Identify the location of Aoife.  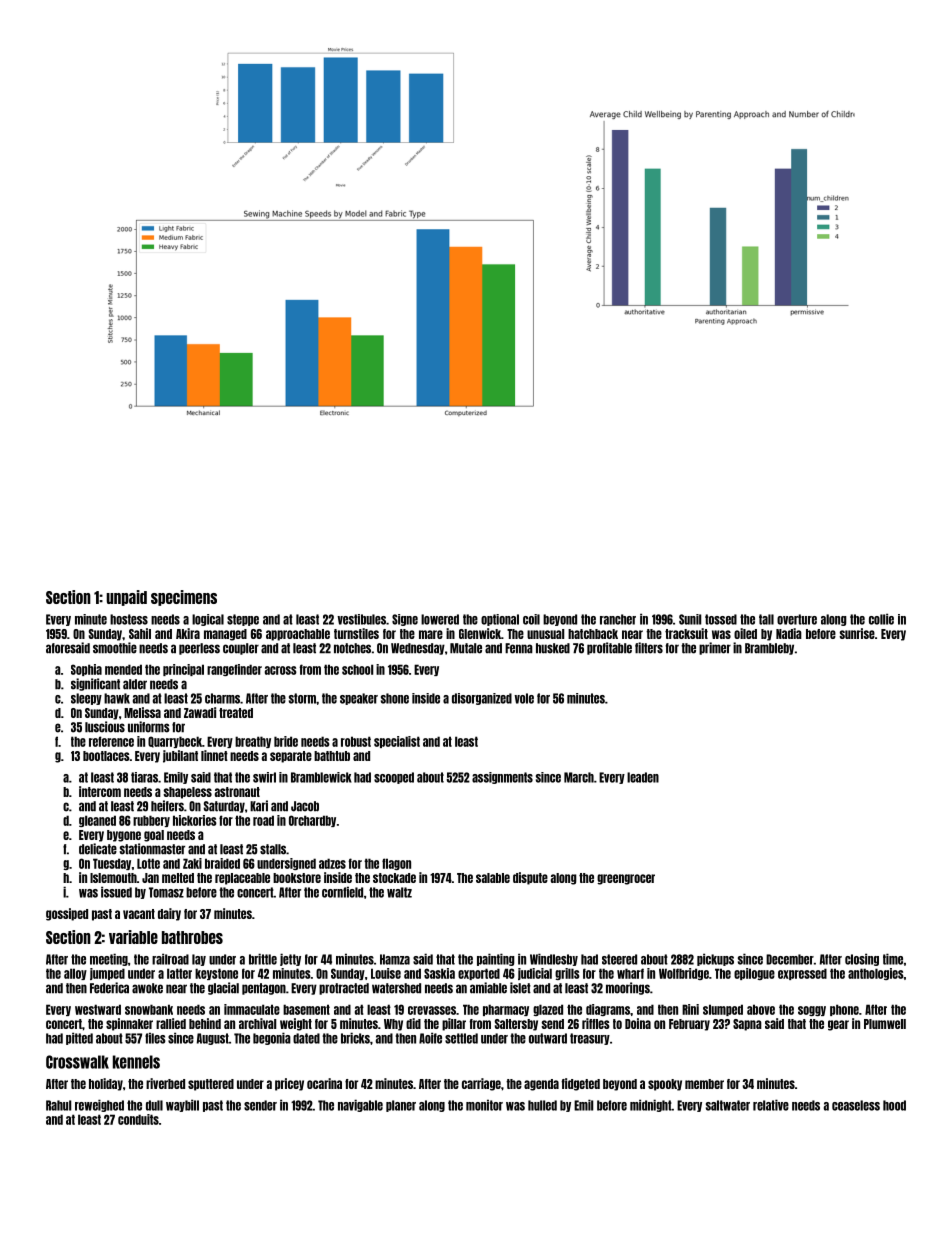
(430, 1038).
